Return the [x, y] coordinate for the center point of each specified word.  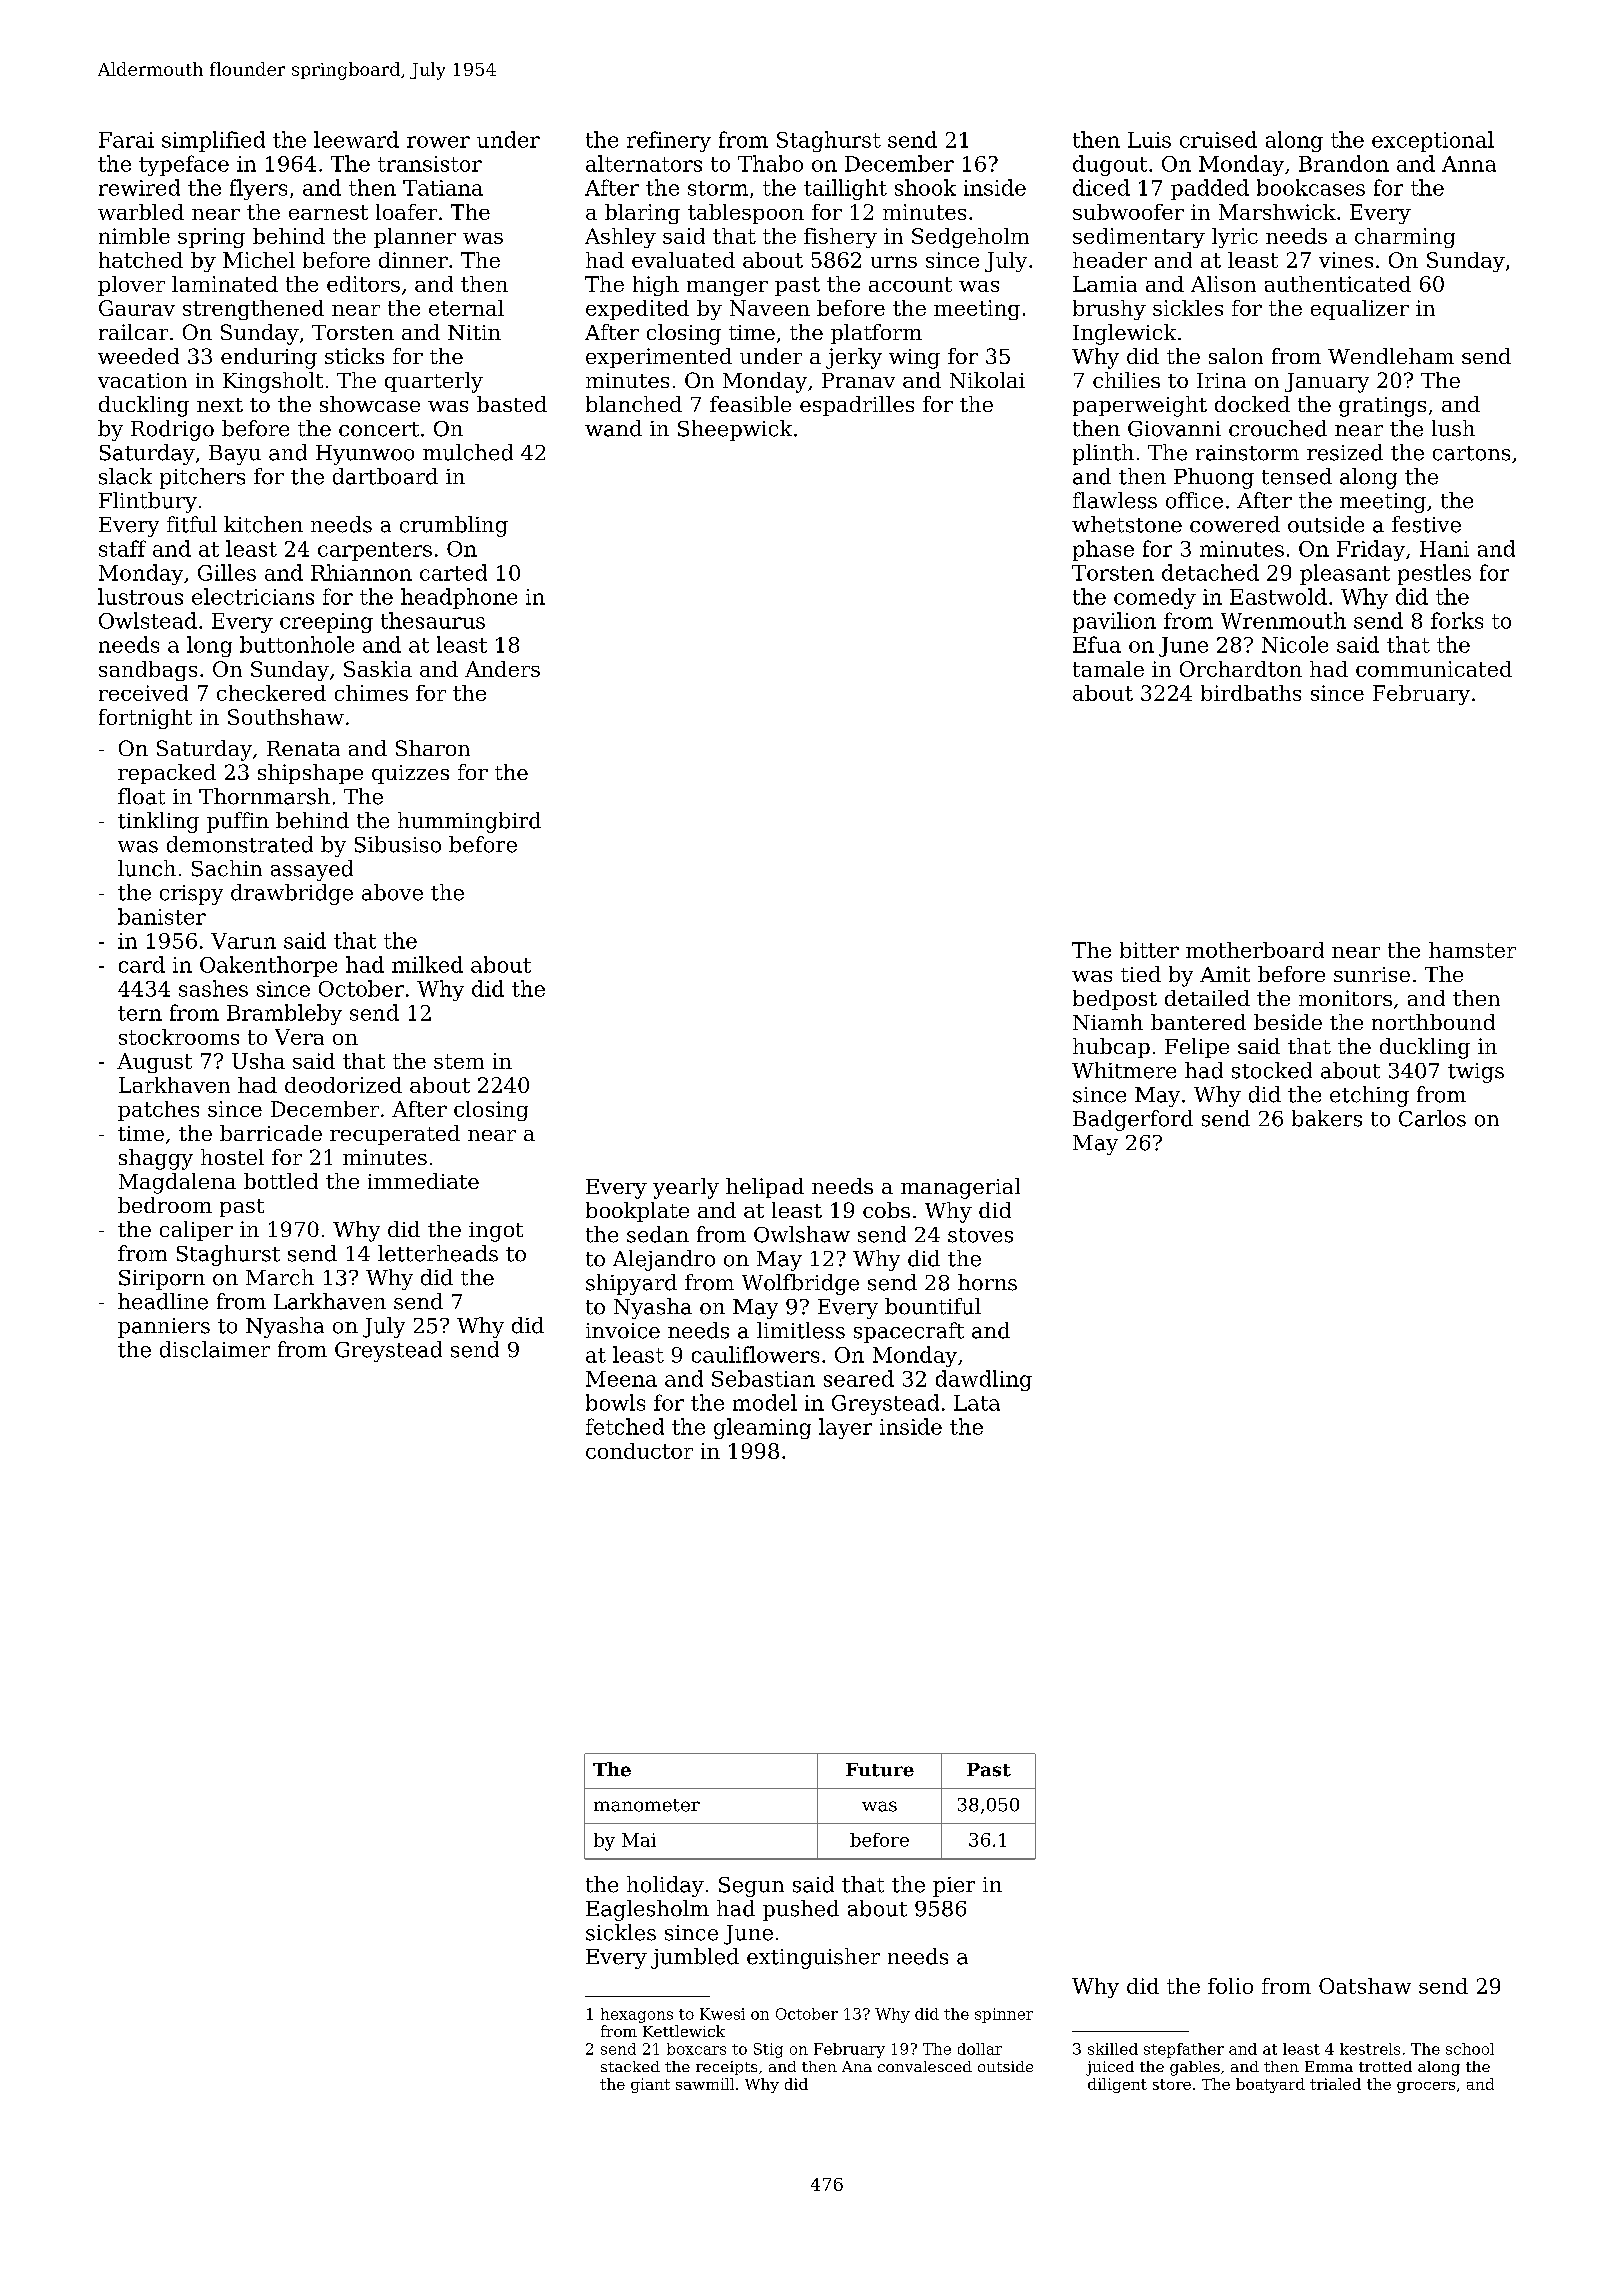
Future [880, 1770]
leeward [356, 139]
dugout [1110, 165]
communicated [1434, 669]
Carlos [1432, 1118]
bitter [1149, 950]
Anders [502, 669]
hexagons [637, 2015]
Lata [977, 1403]
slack [125, 476]
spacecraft [909, 1332]
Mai [639, 1840]
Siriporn [162, 1280]
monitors [1345, 998]
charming [1405, 238]
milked [427, 964]
